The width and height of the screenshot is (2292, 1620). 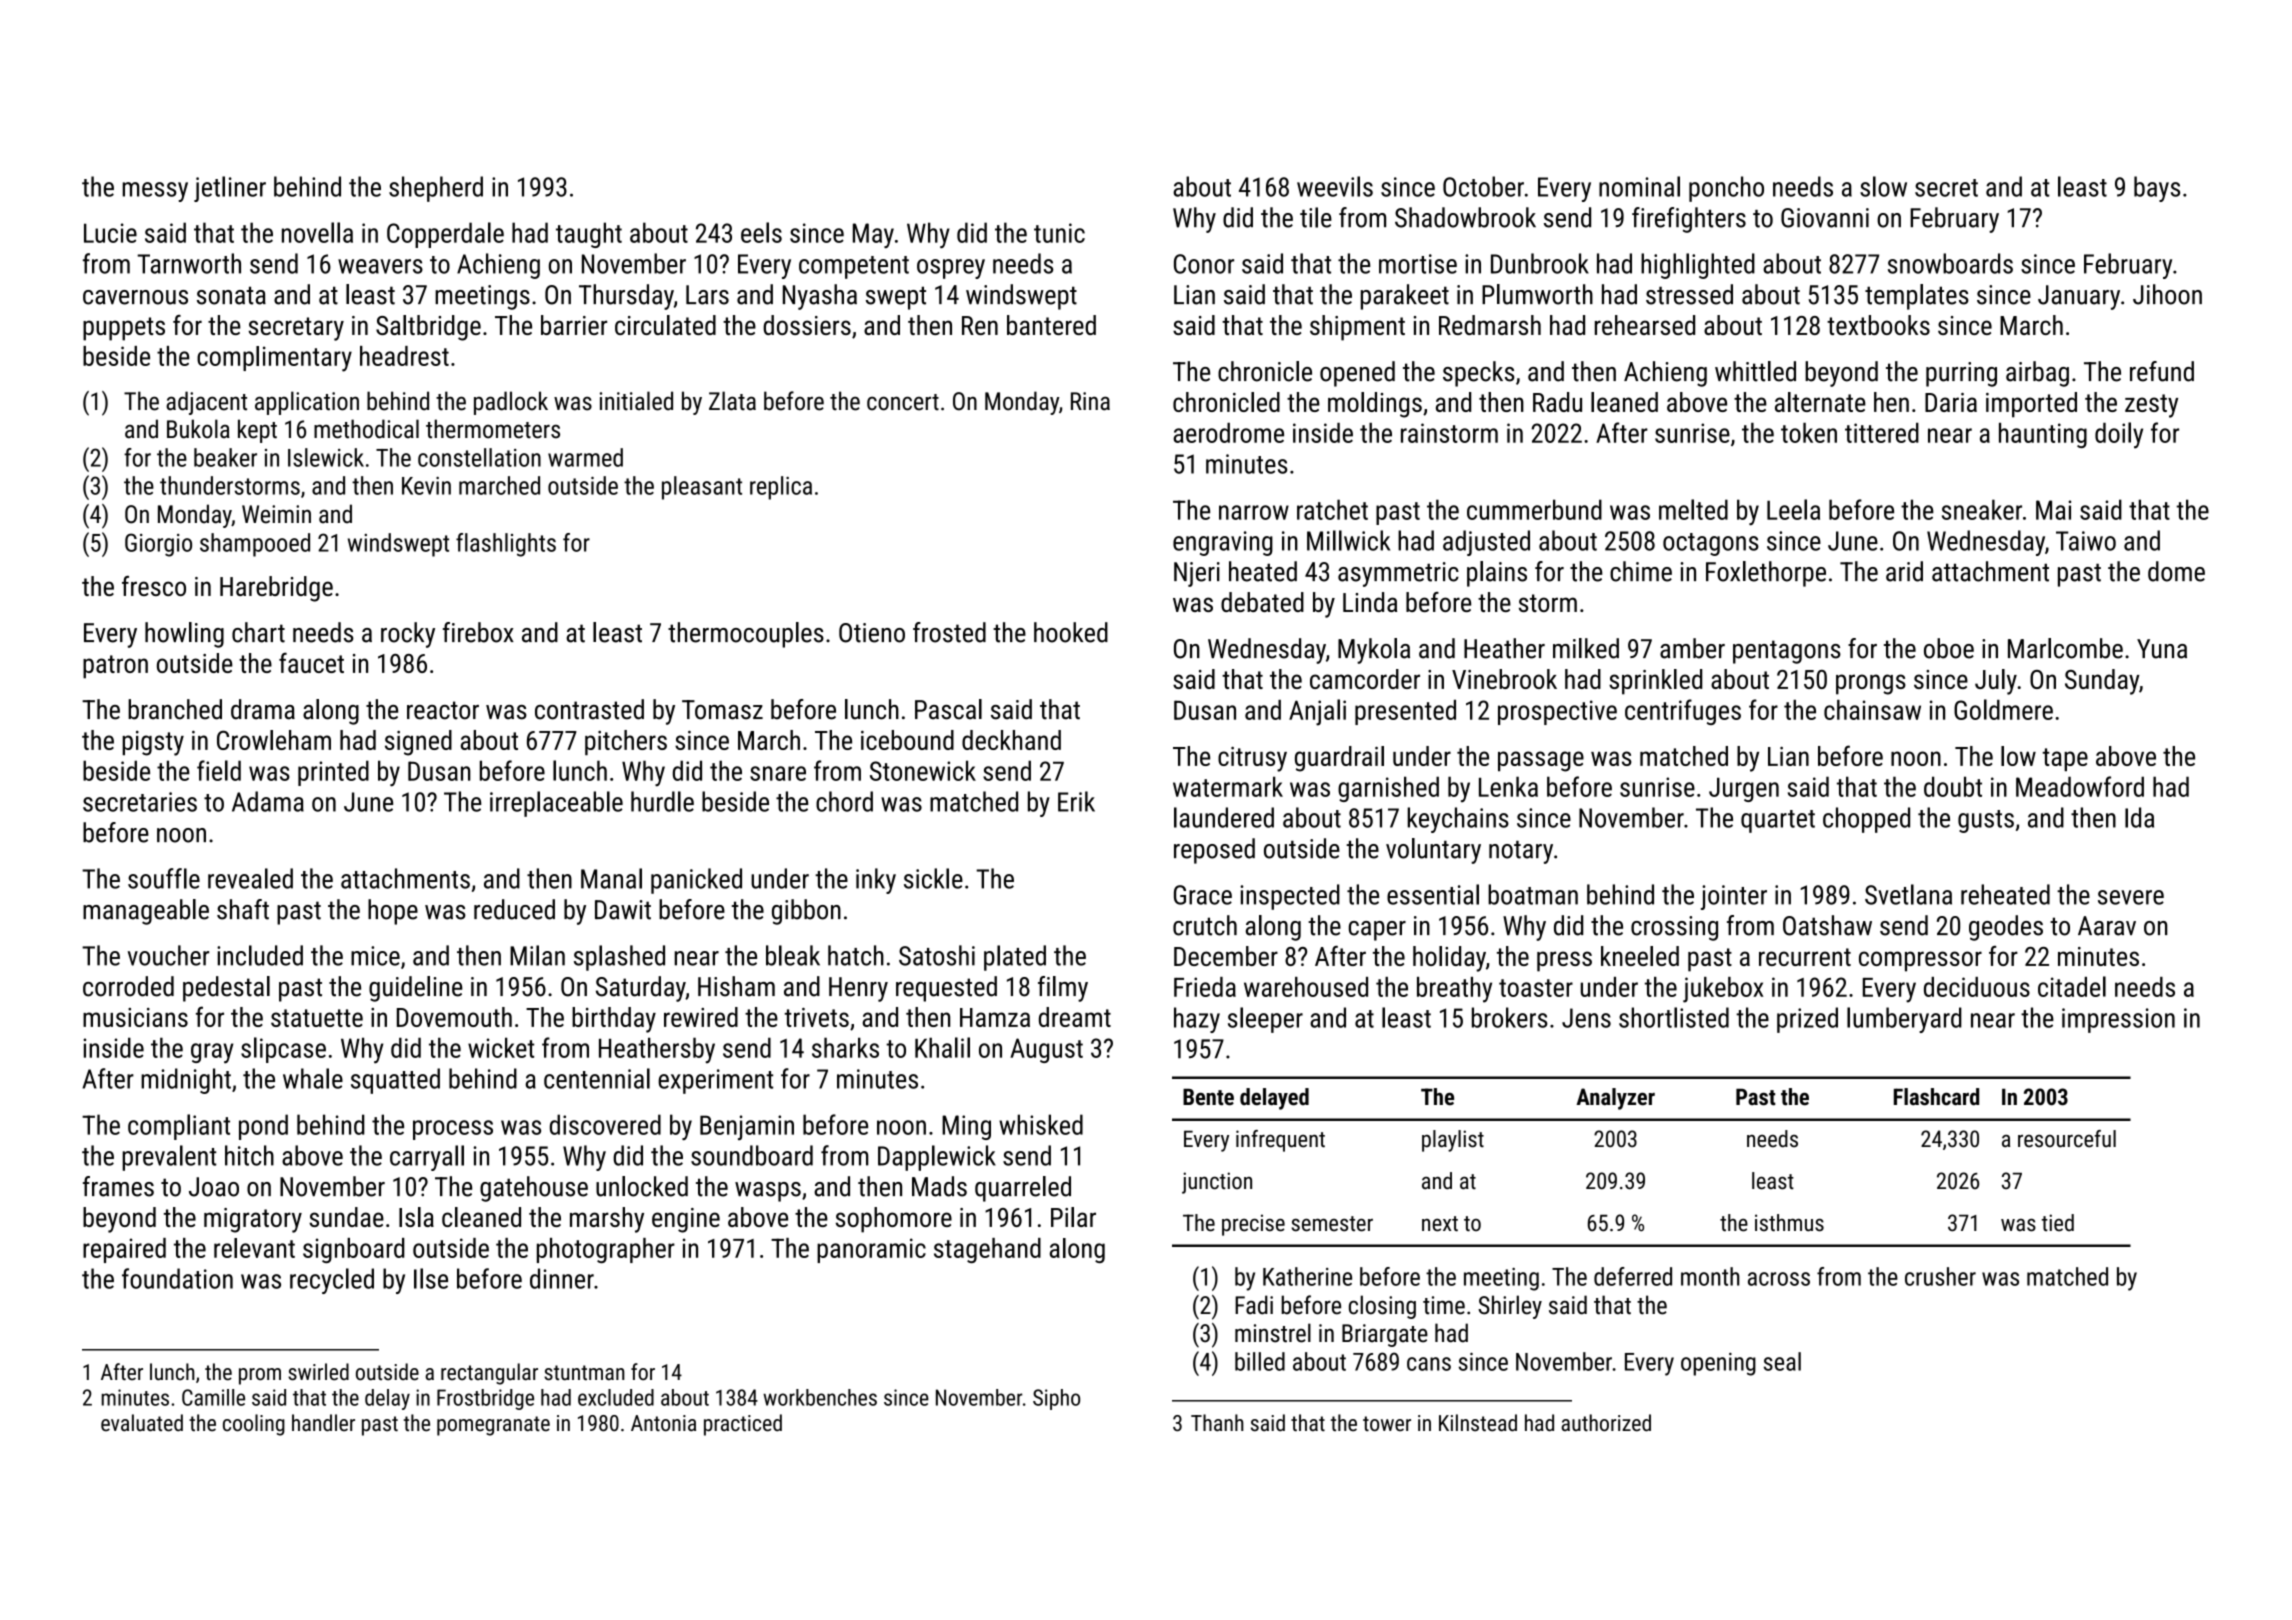 What do you see at coordinates (426, 486) in the screenshot?
I see `Kevin` at bounding box center [426, 486].
